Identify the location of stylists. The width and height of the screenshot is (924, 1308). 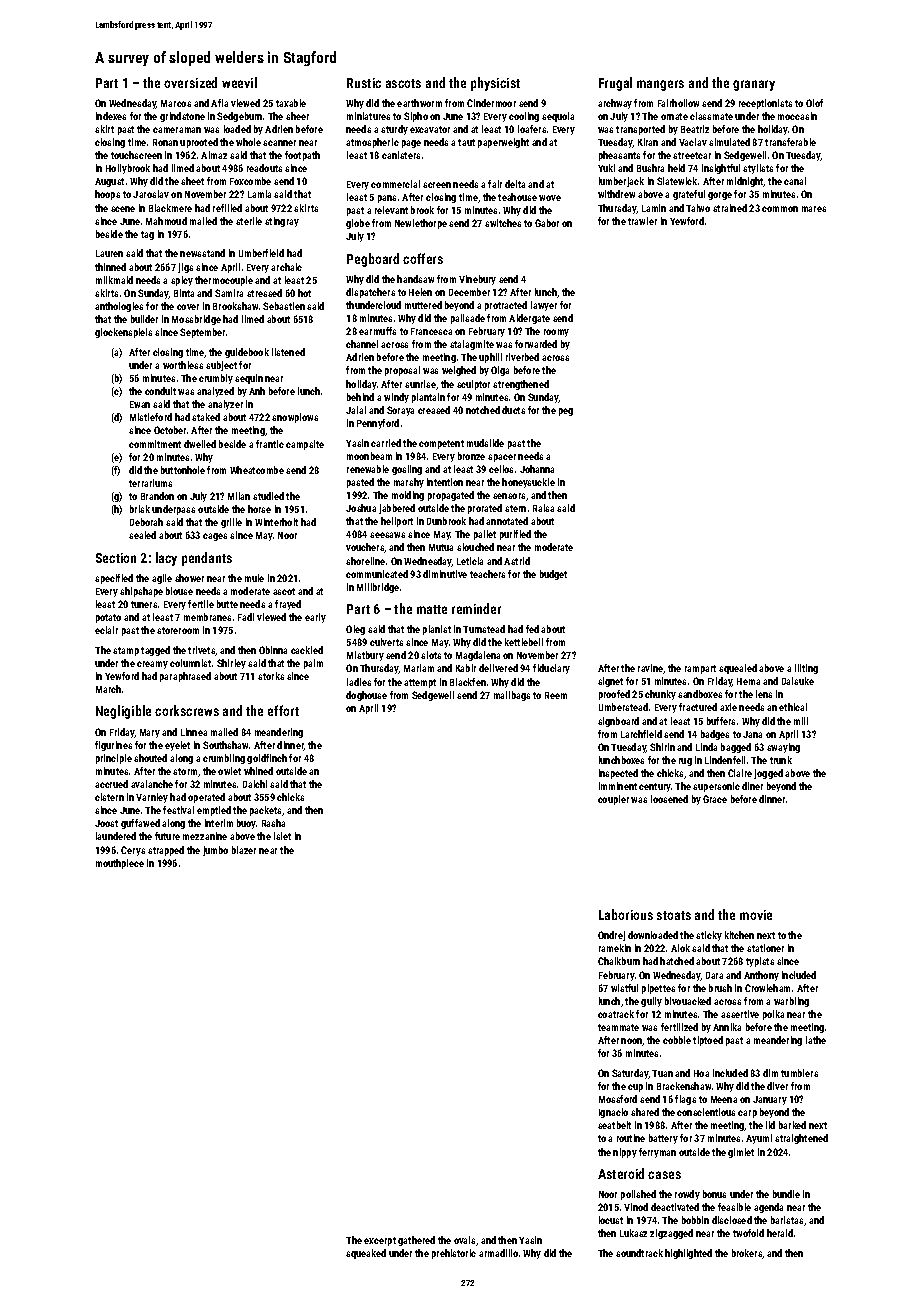
(758, 169).
